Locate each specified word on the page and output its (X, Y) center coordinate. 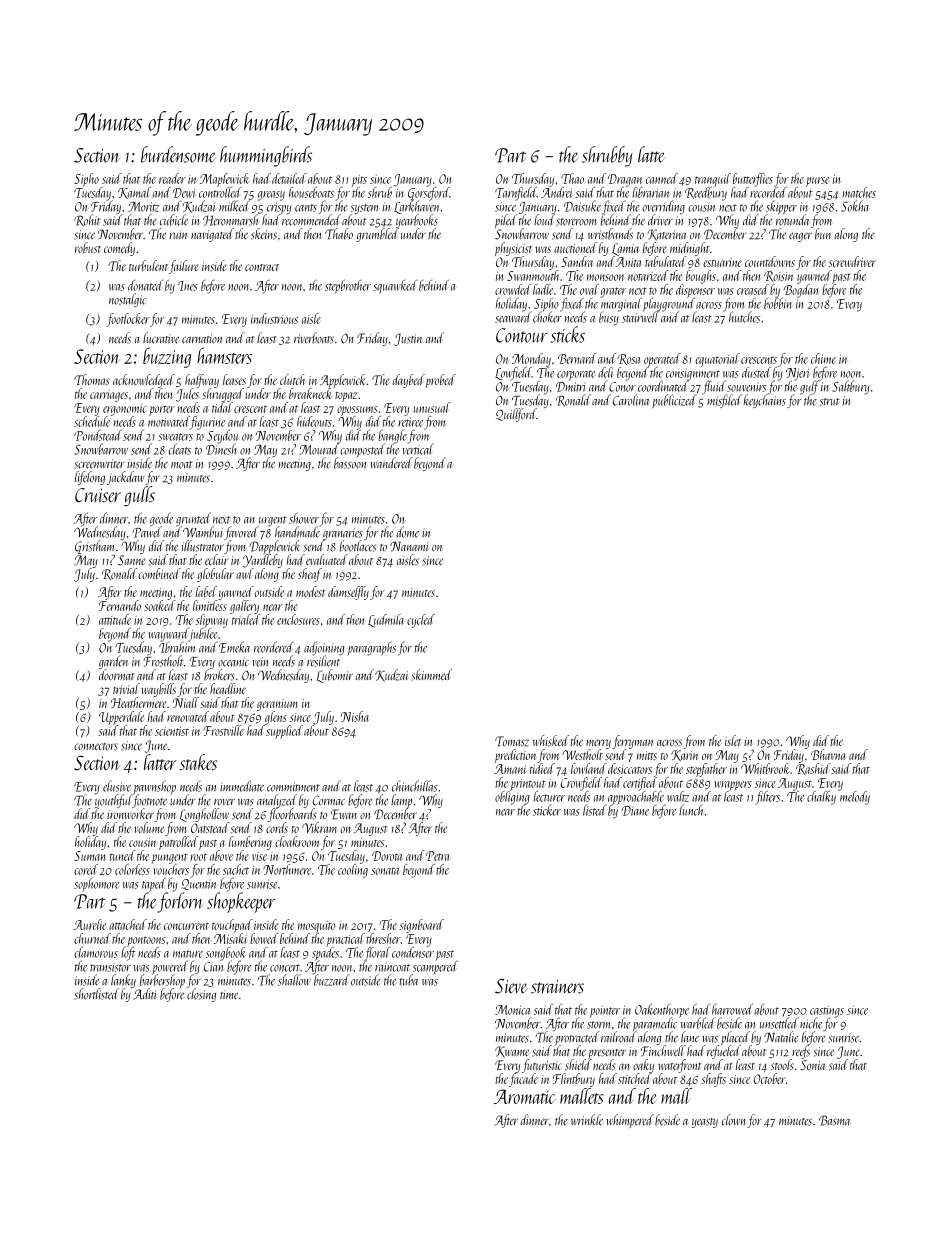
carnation (202, 339)
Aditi (145, 994)
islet (733, 740)
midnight (690, 249)
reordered (274, 647)
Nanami (409, 546)
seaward (513, 317)
